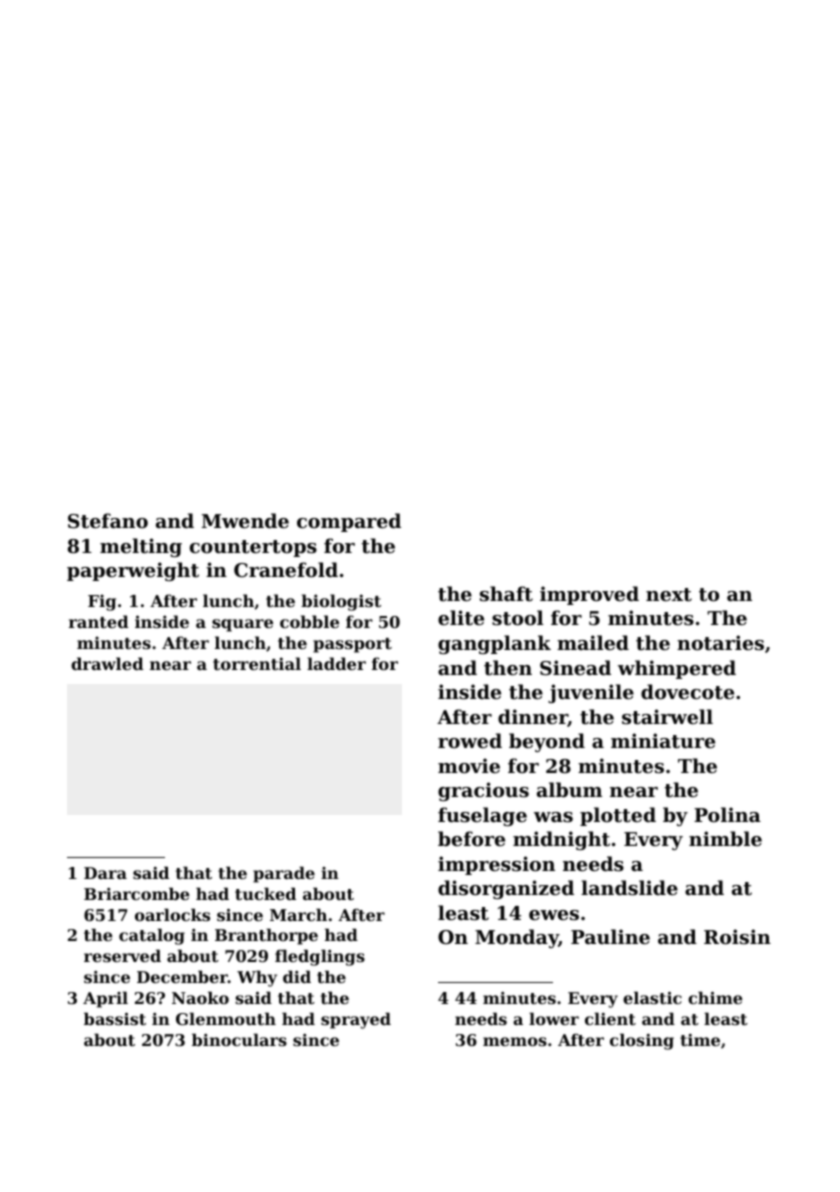 The height and width of the screenshot is (1192, 840). What do you see at coordinates (515, 1041) in the screenshot?
I see `memos` at bounding box center [515, 1041].
